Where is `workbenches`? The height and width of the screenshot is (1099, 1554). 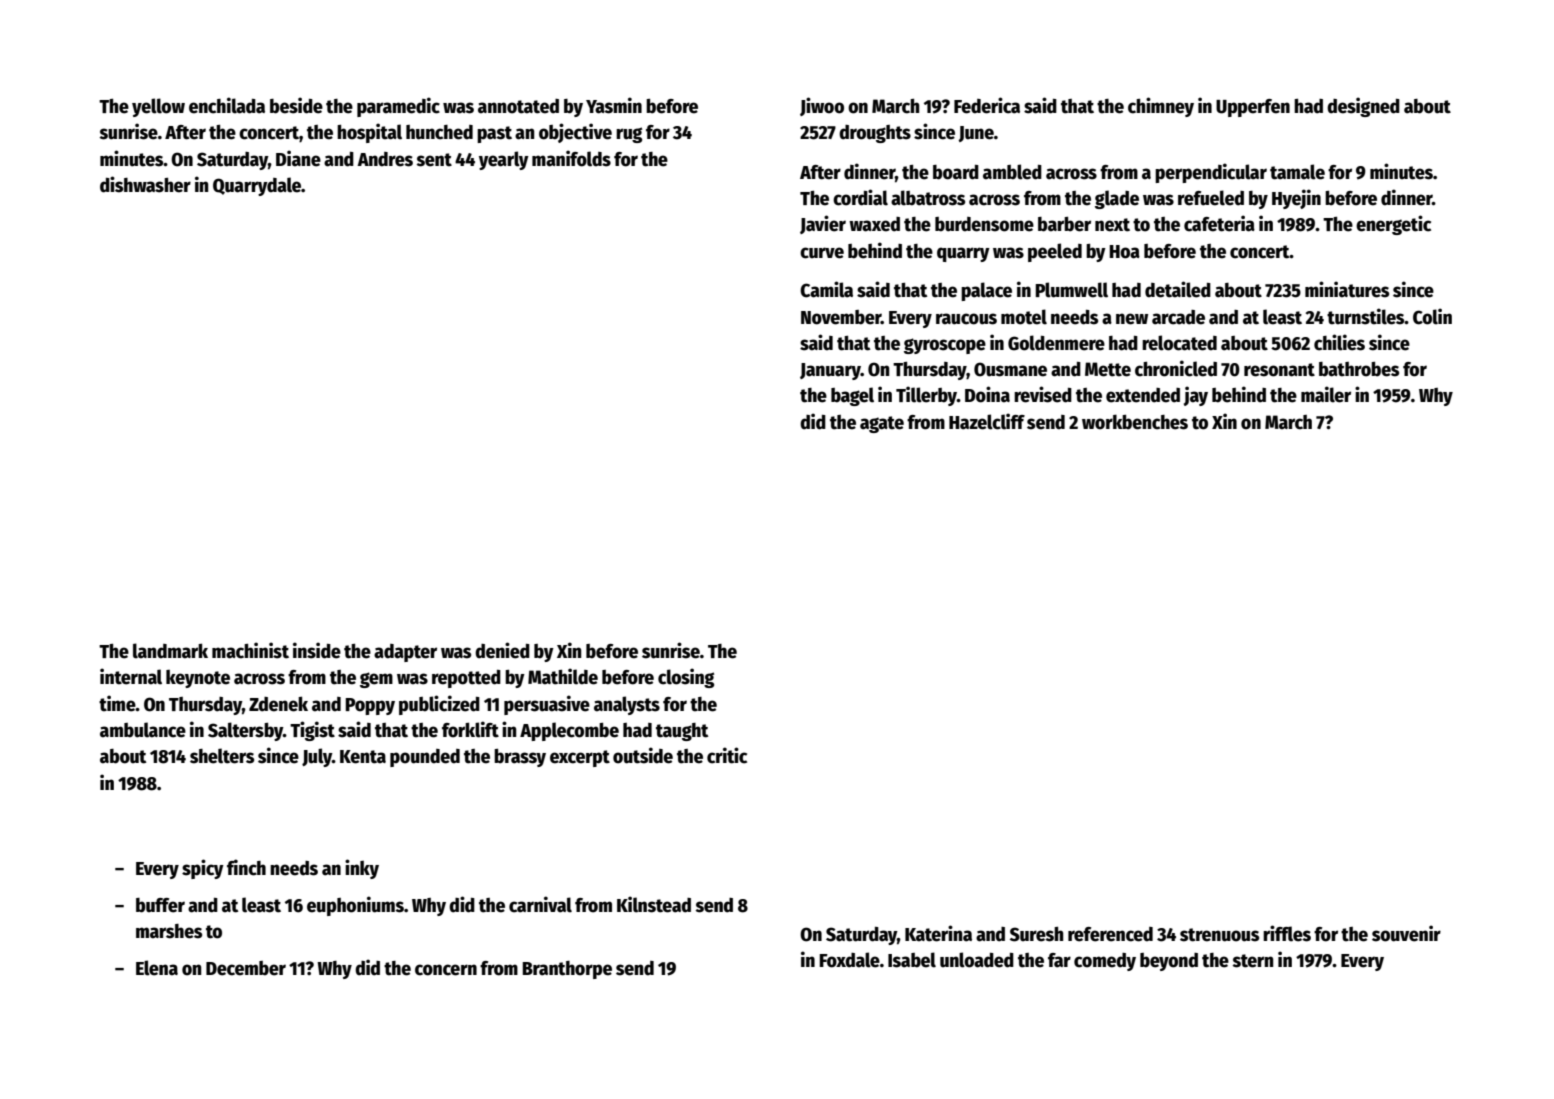 workbenches is located at coordinates (1135, 422).
